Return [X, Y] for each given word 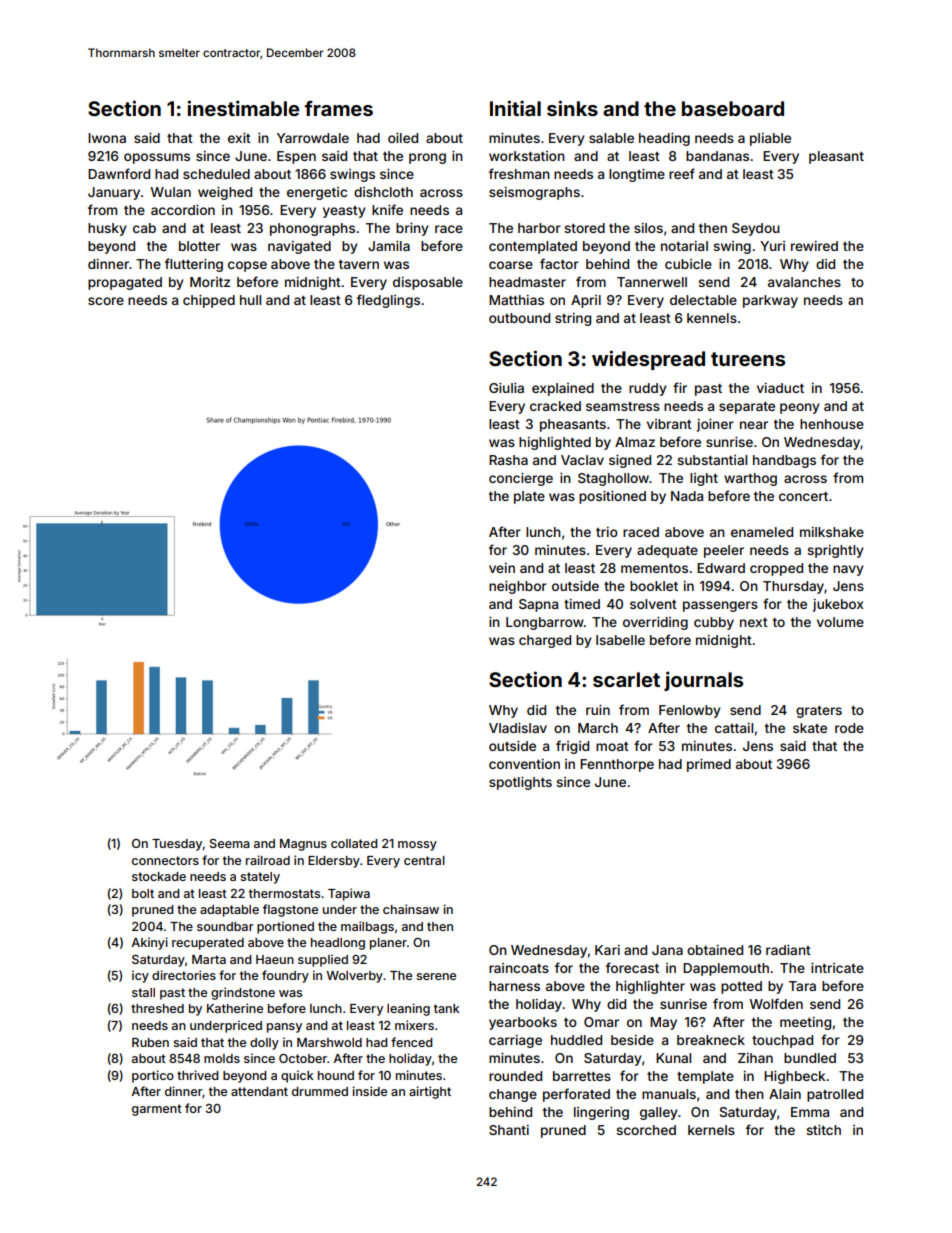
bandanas [717, 156]
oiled [403, 138]
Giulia [506, 388]
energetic [317, 193]
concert [803, 496]
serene [436, 976]
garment [157, 1110]
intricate [837, 968]
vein [502, 568]
